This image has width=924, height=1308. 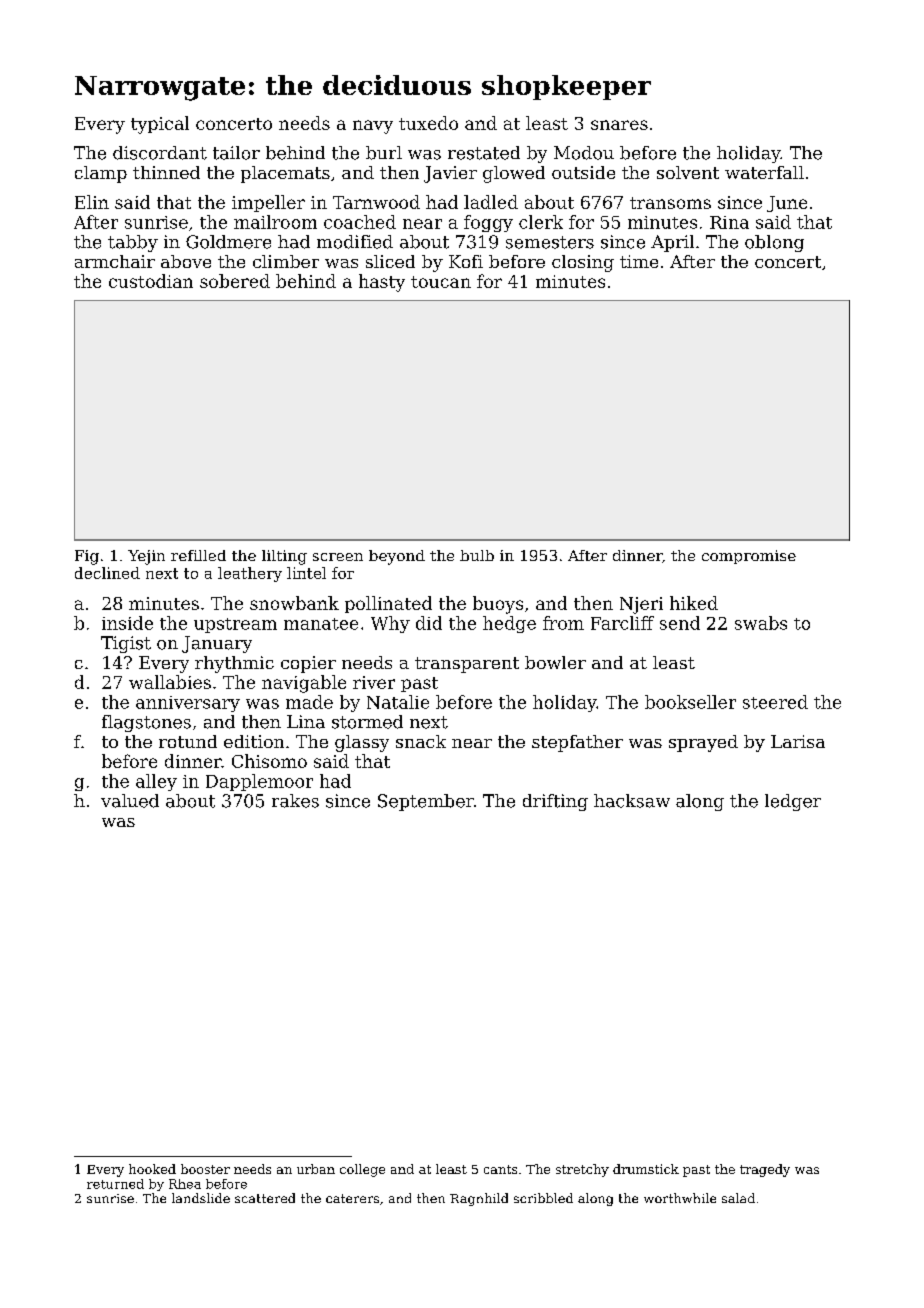 What do you see at coordinates (500, 1169) in the image?
I see `cants` at bounding box center [500, 1169].
